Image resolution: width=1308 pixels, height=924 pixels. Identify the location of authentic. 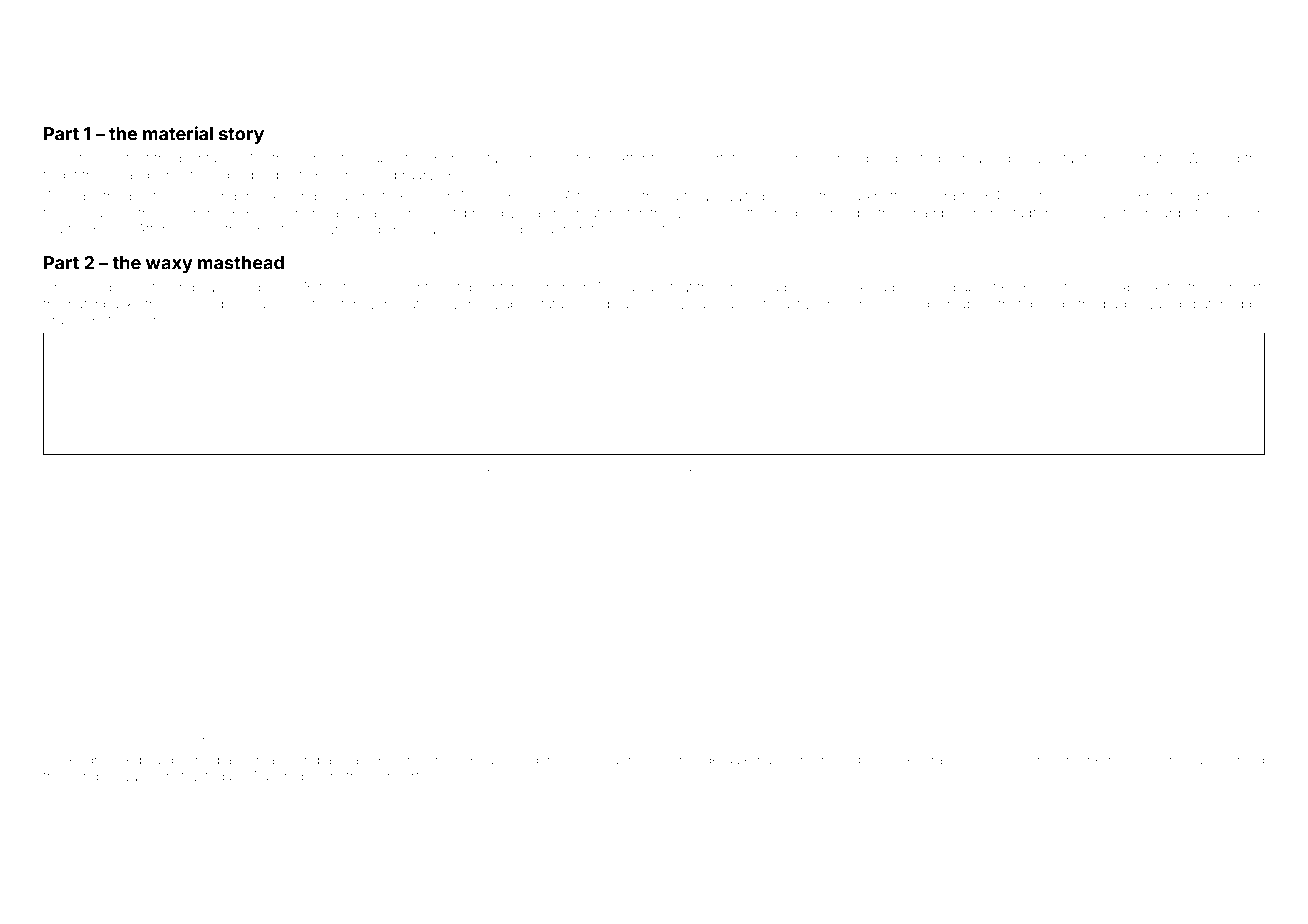
(709, 467).
